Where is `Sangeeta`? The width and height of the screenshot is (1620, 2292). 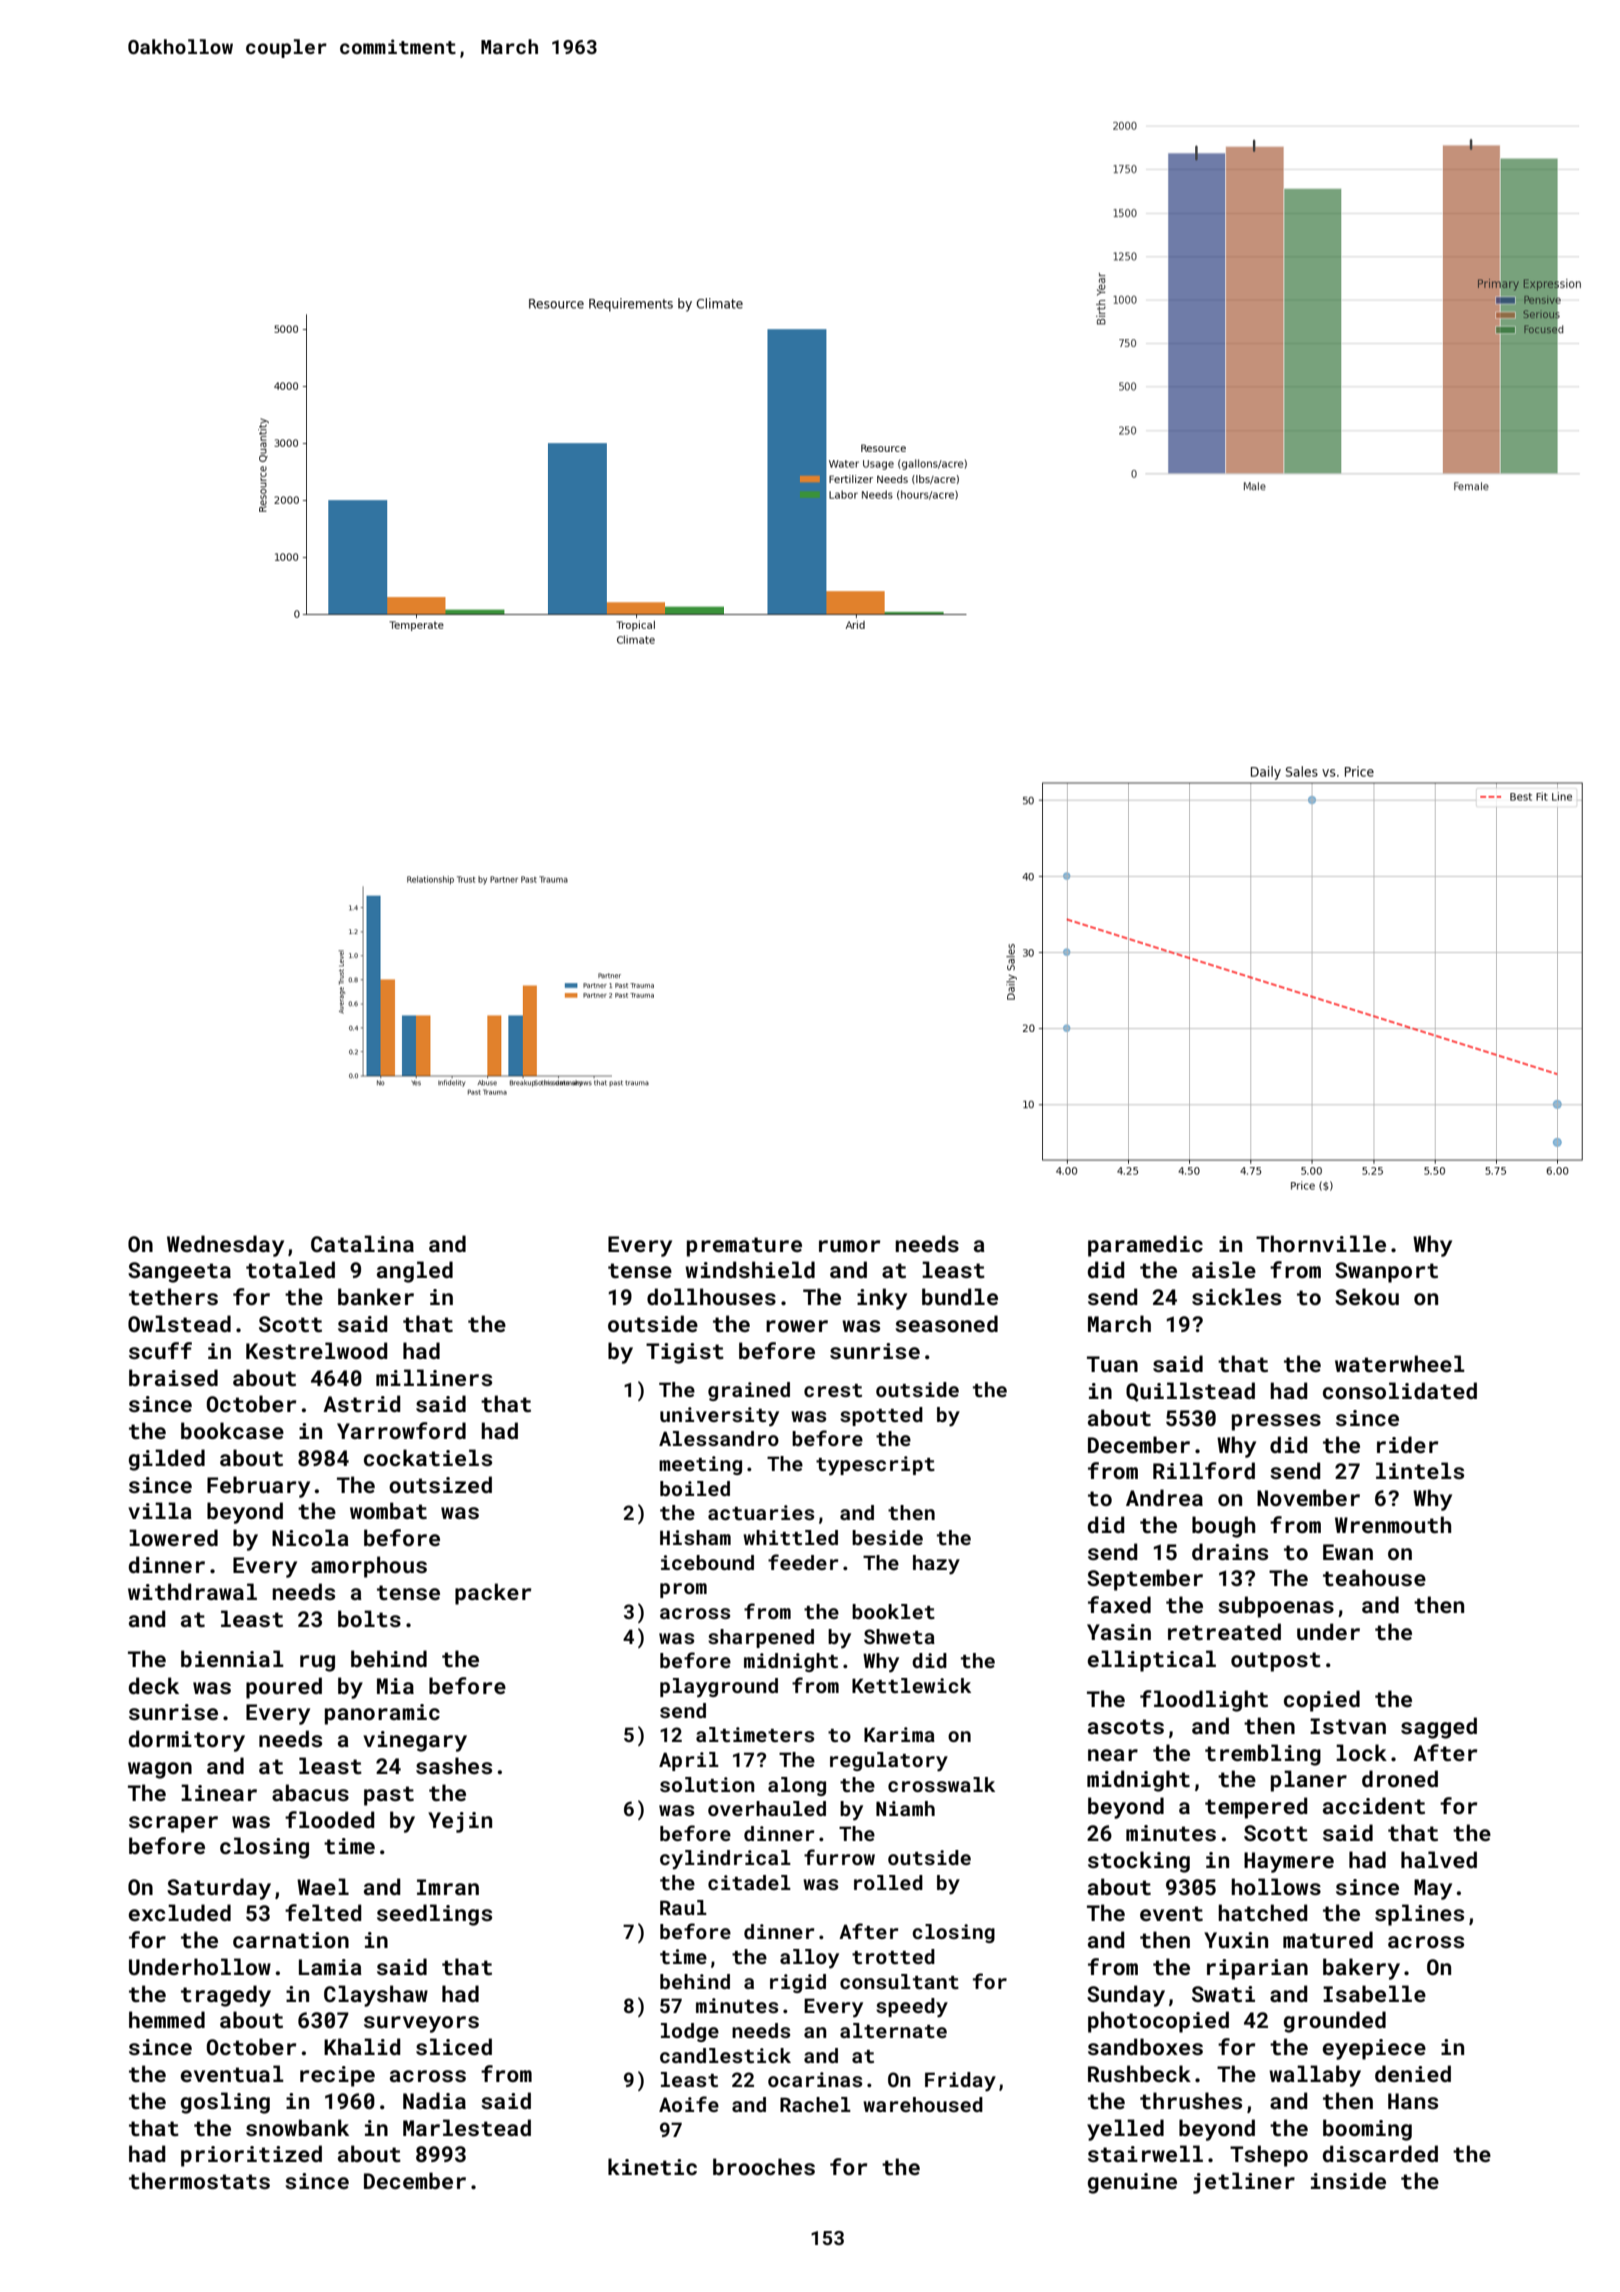 Sangeeta is located at coordinates (179, 1272).
